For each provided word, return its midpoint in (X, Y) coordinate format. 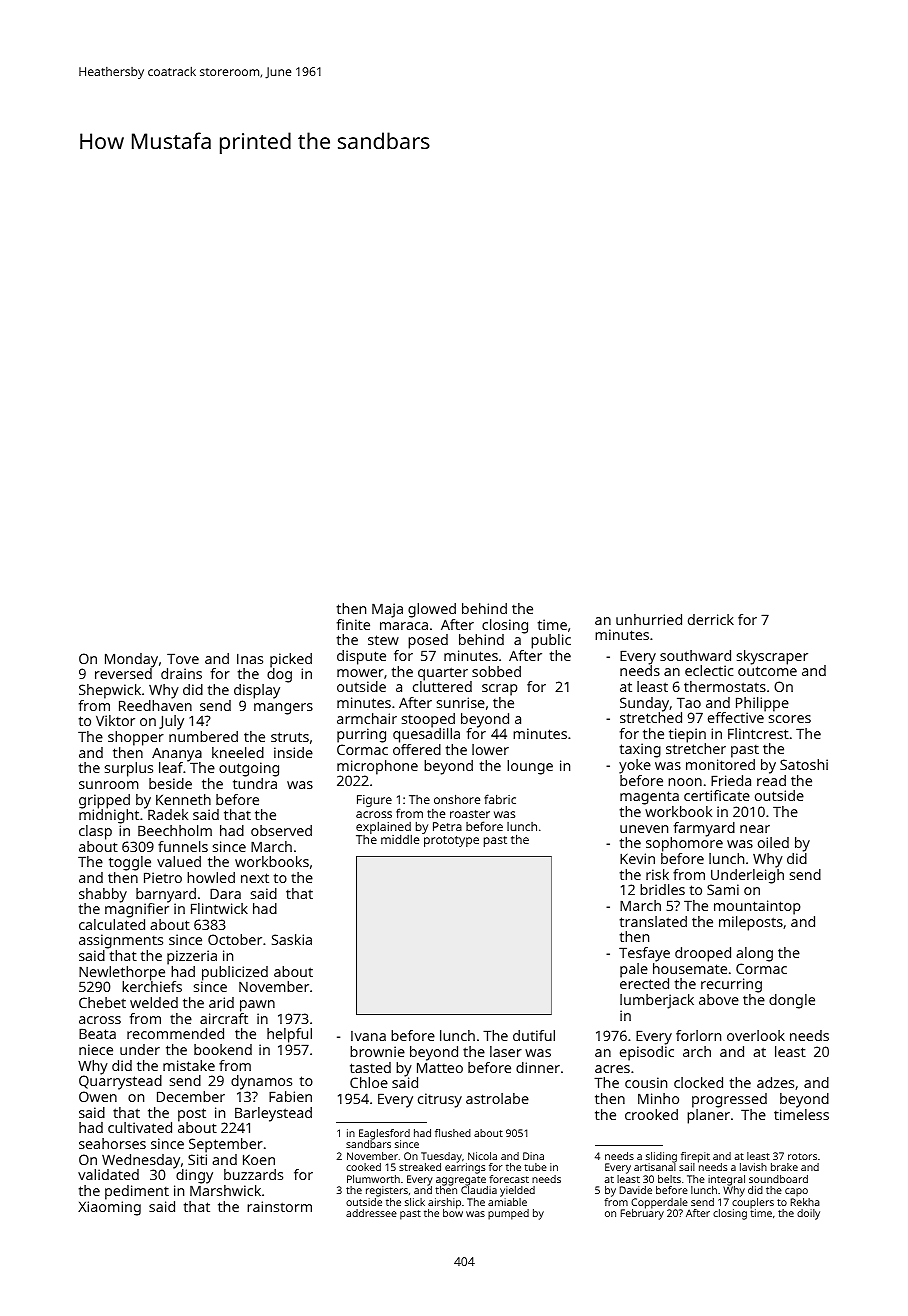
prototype (451, 841)
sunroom (109, 785)
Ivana (368, 1036)
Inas (250, 658)
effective (736, 717)
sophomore (684, 844)
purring (361, 735)
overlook (756, 1035)
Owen (98, 1096)
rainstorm (279, 1206)
